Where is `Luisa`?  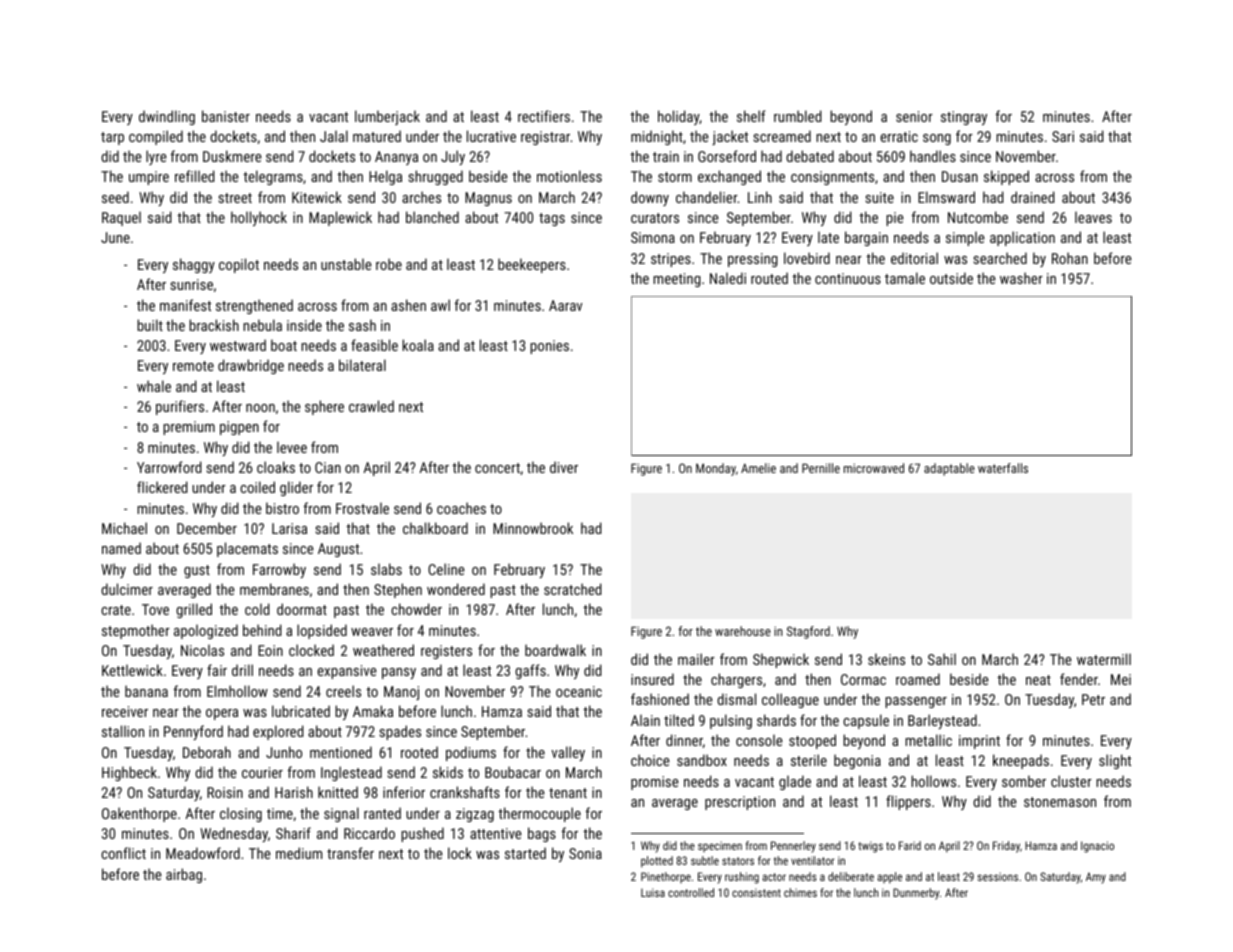
Luisa is located at coordinates (653, 892).
